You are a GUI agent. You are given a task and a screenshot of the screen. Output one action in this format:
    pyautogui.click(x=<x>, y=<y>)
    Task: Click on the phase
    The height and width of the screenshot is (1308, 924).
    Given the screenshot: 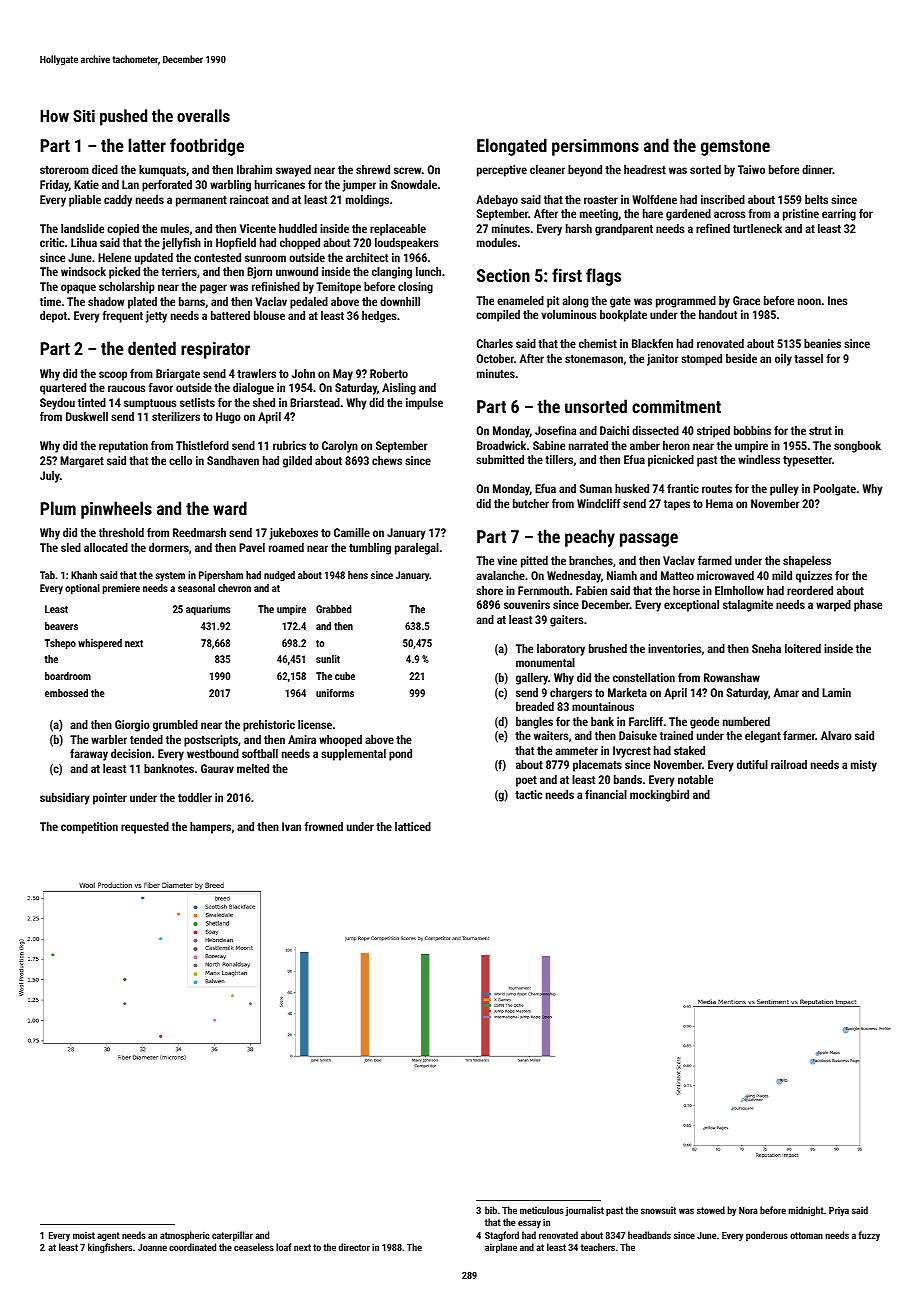 What is the action you would take?
    pyautogui.click(x=868, y=606)
